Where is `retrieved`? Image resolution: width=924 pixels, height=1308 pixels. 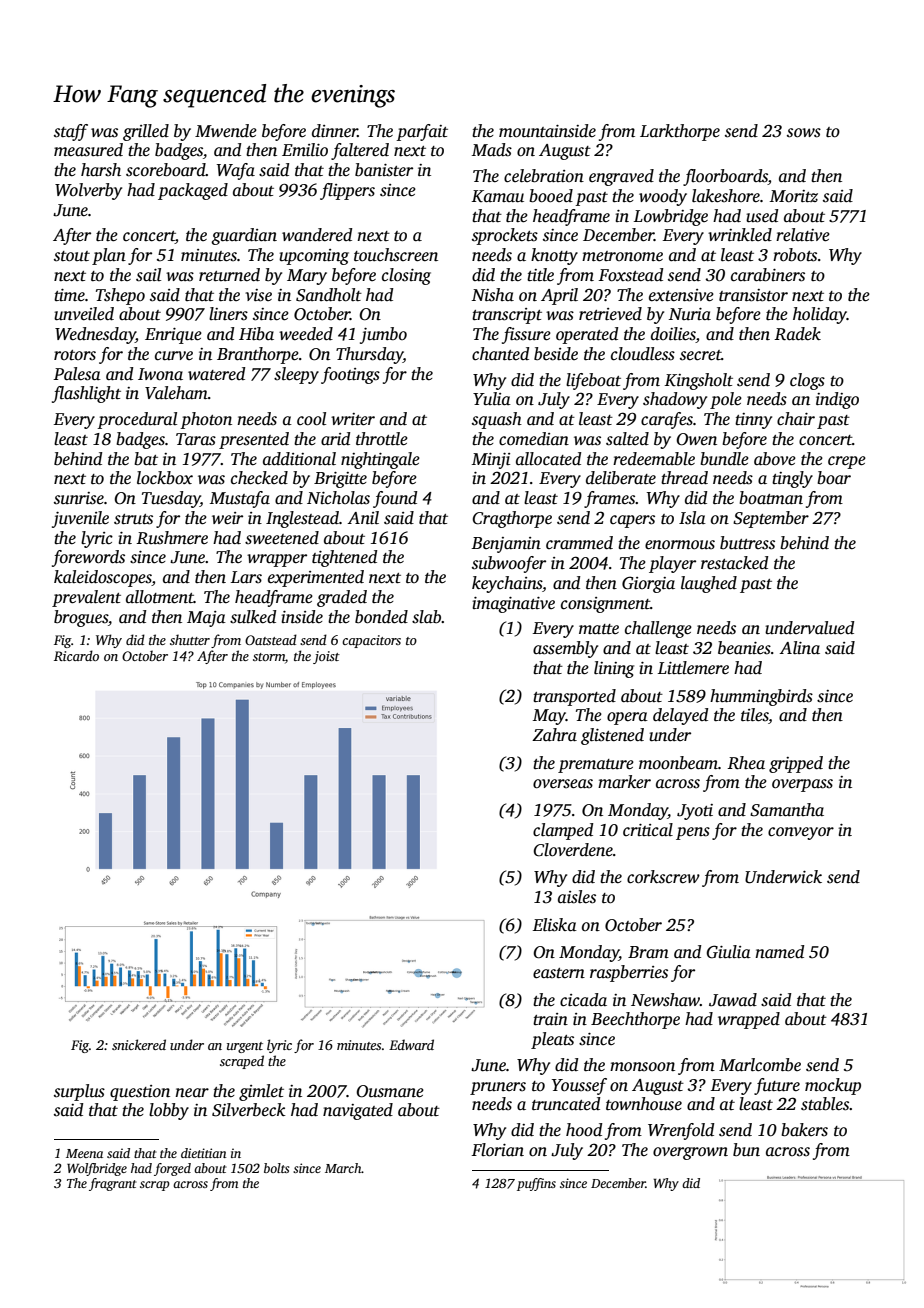 retrieved is located at coordinates (610, 314).
